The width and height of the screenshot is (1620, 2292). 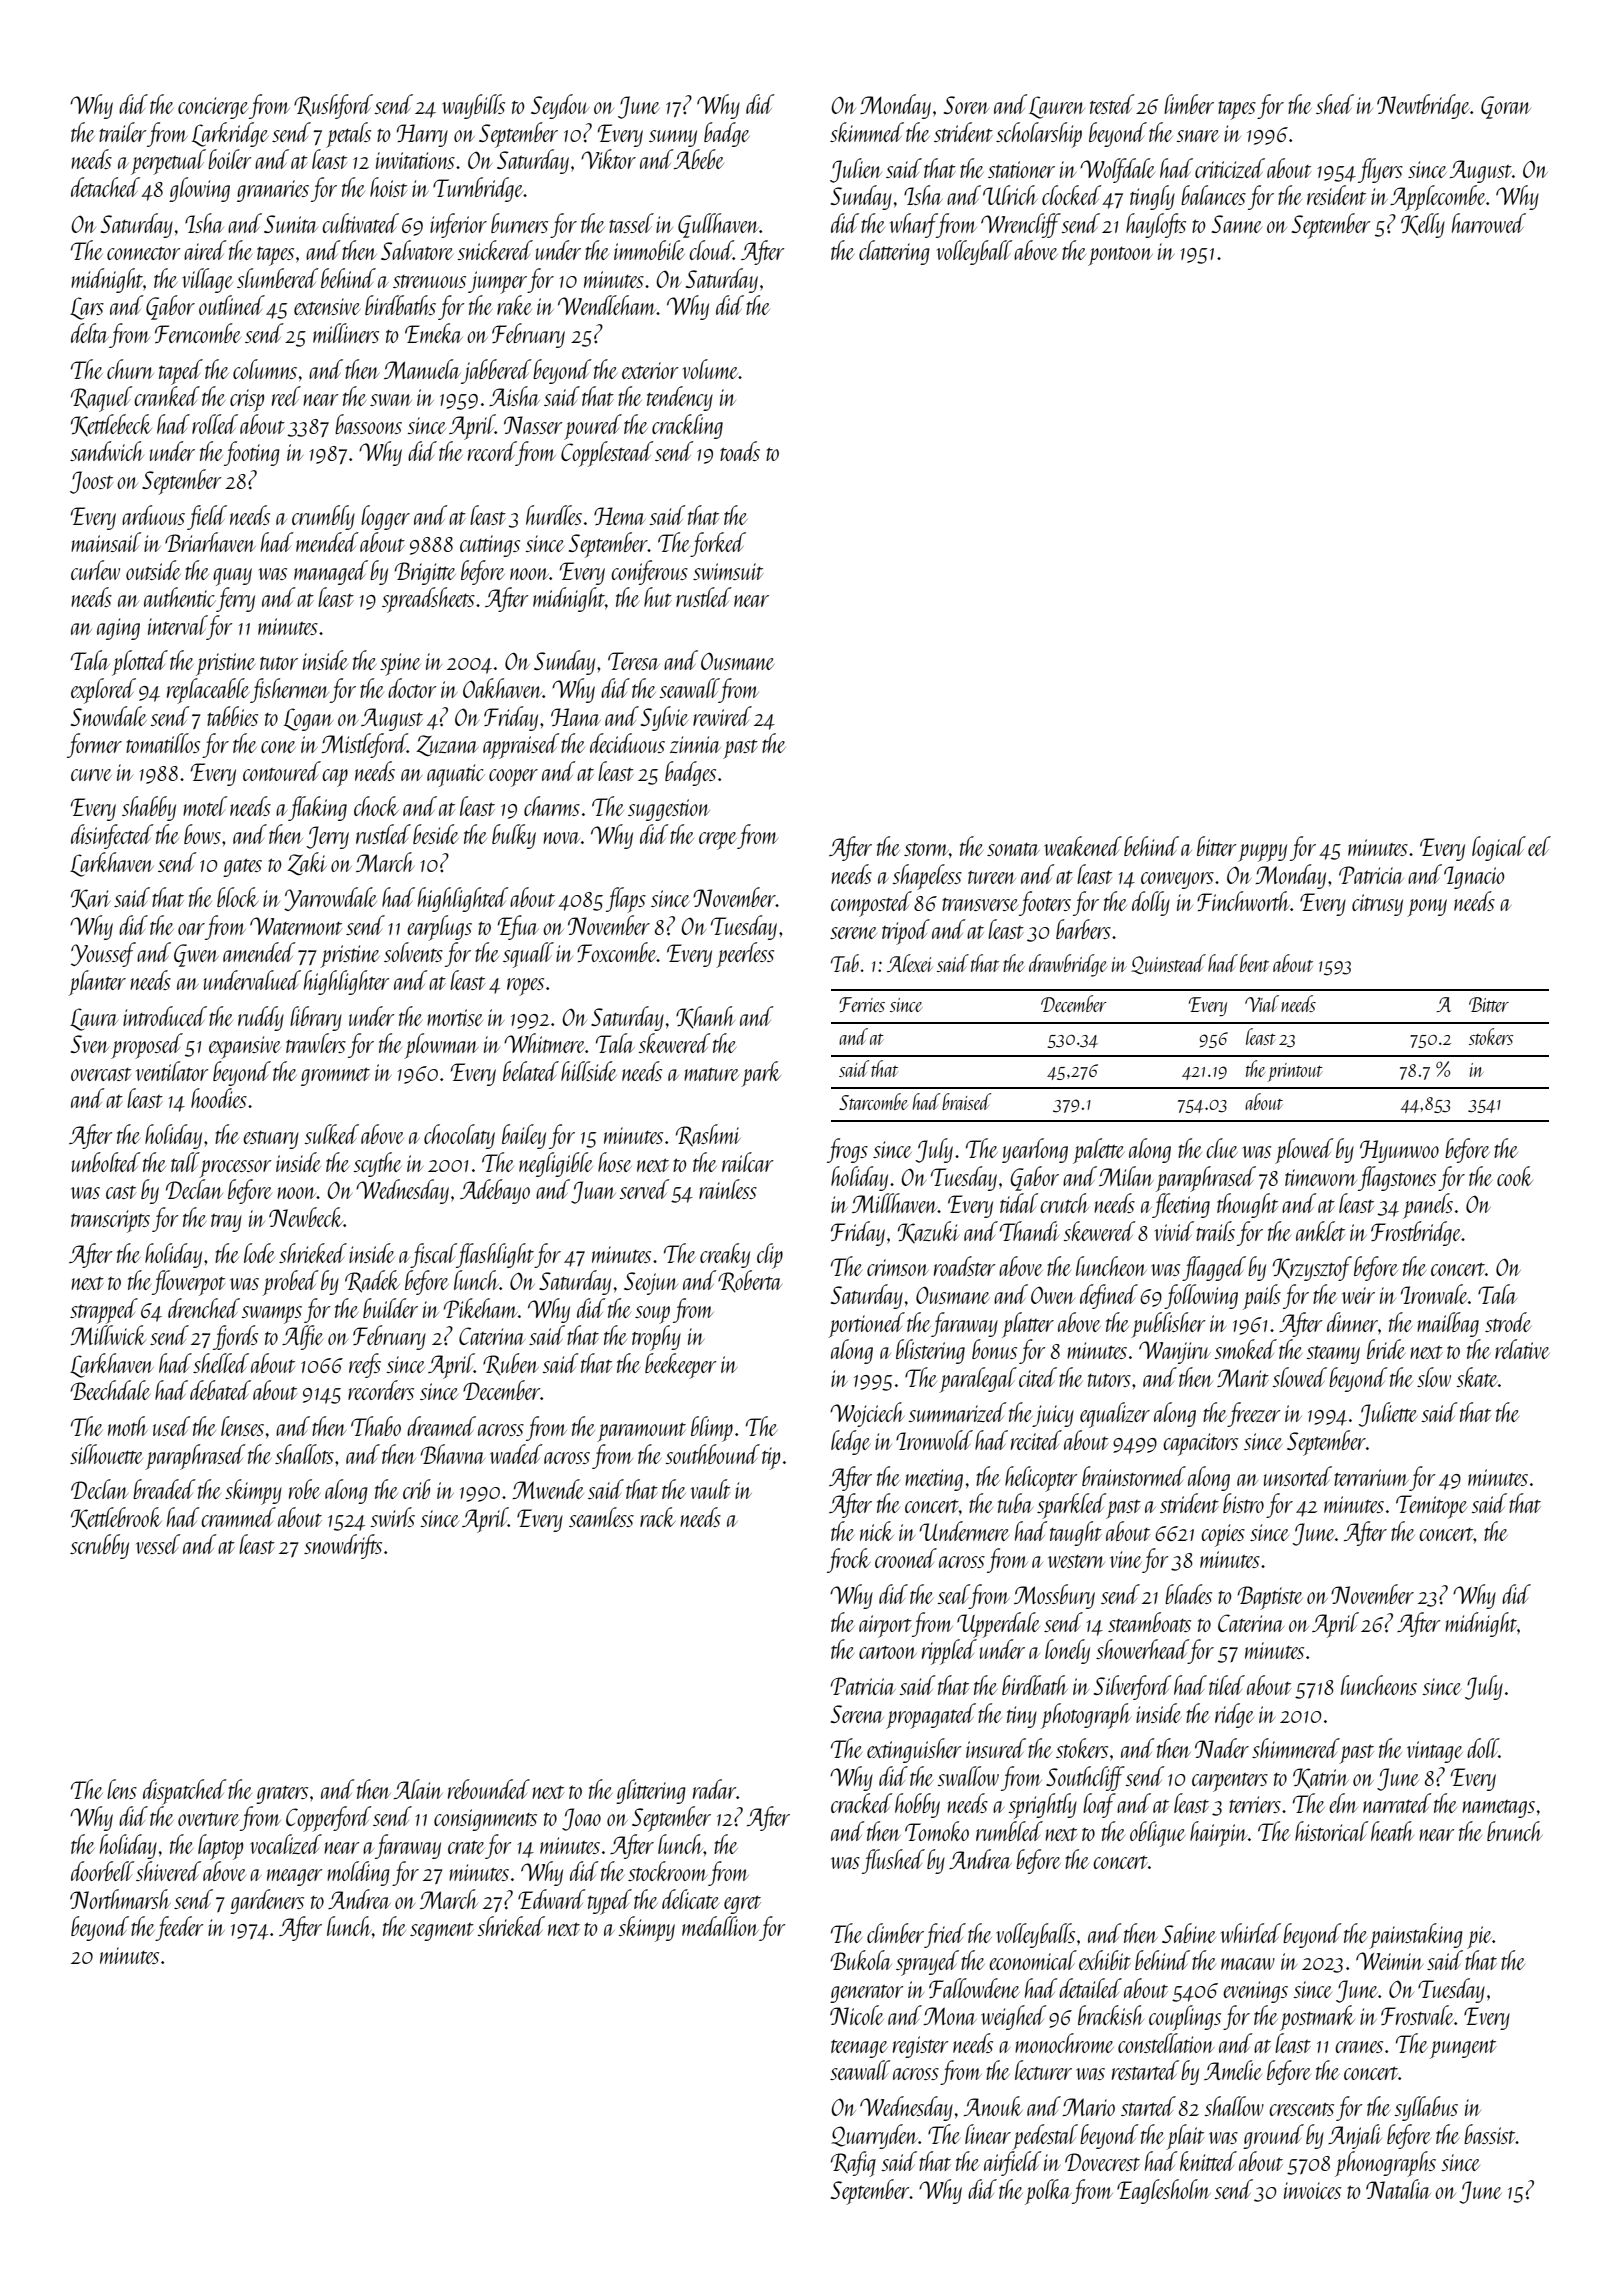 What do you see at coordinates (1035, 1150) in the screenshot?
I see `yearlong` at bounding box center [1035, 1150].
